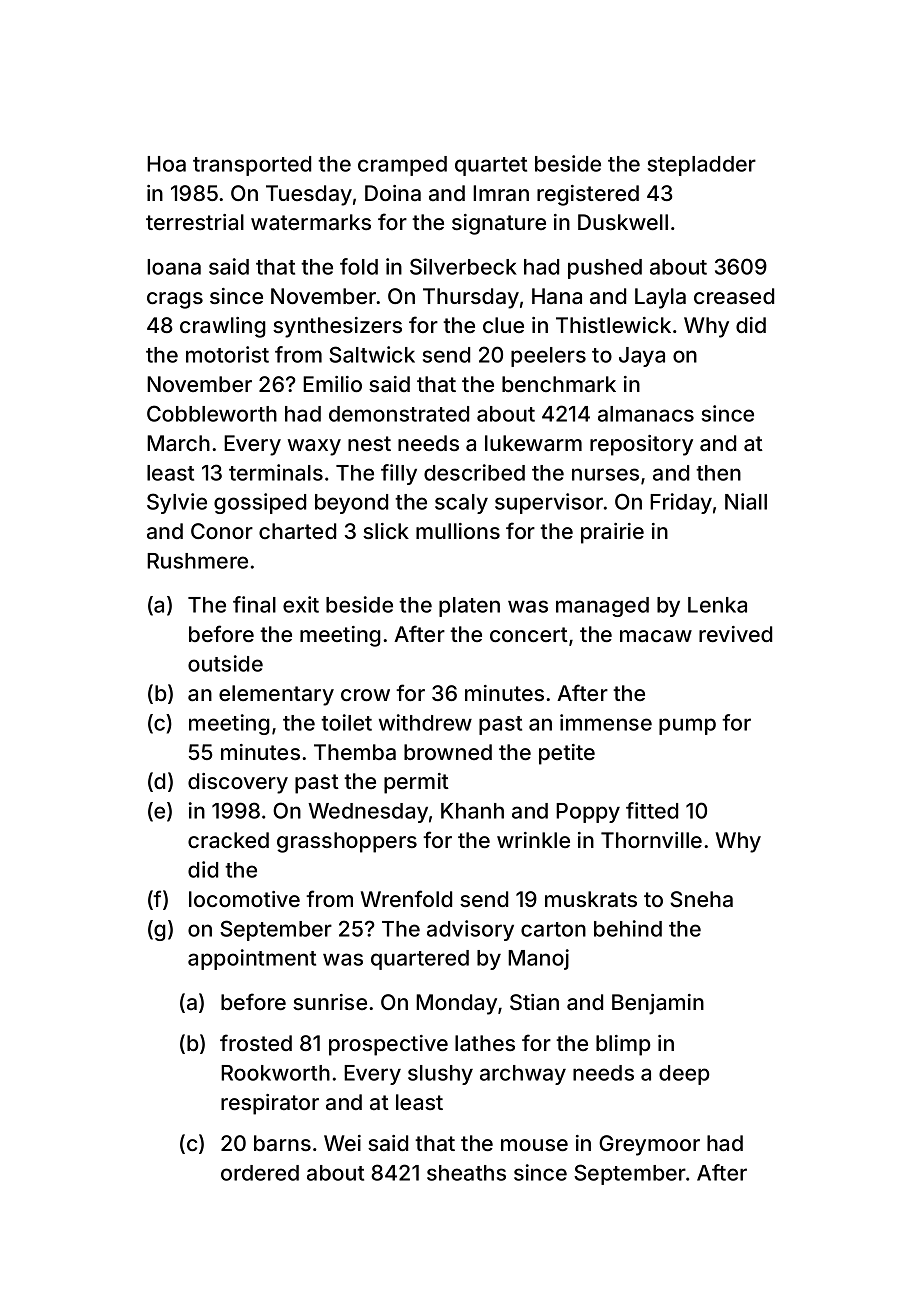  Describe the element at coordinates (718, 473) in the document. I see `then` at that location.
